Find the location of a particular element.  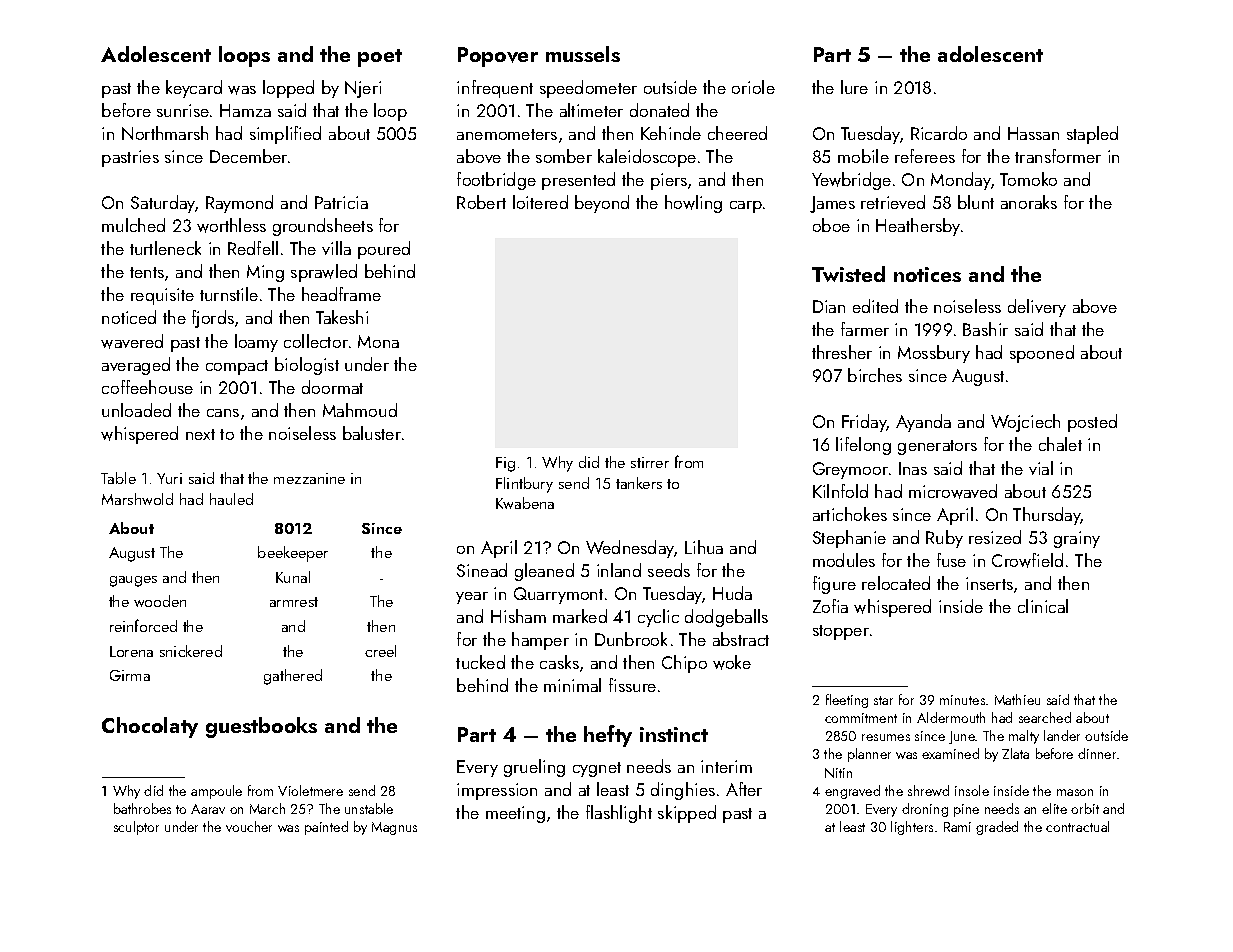

mezzanine is located at coordinates (309, 478).
